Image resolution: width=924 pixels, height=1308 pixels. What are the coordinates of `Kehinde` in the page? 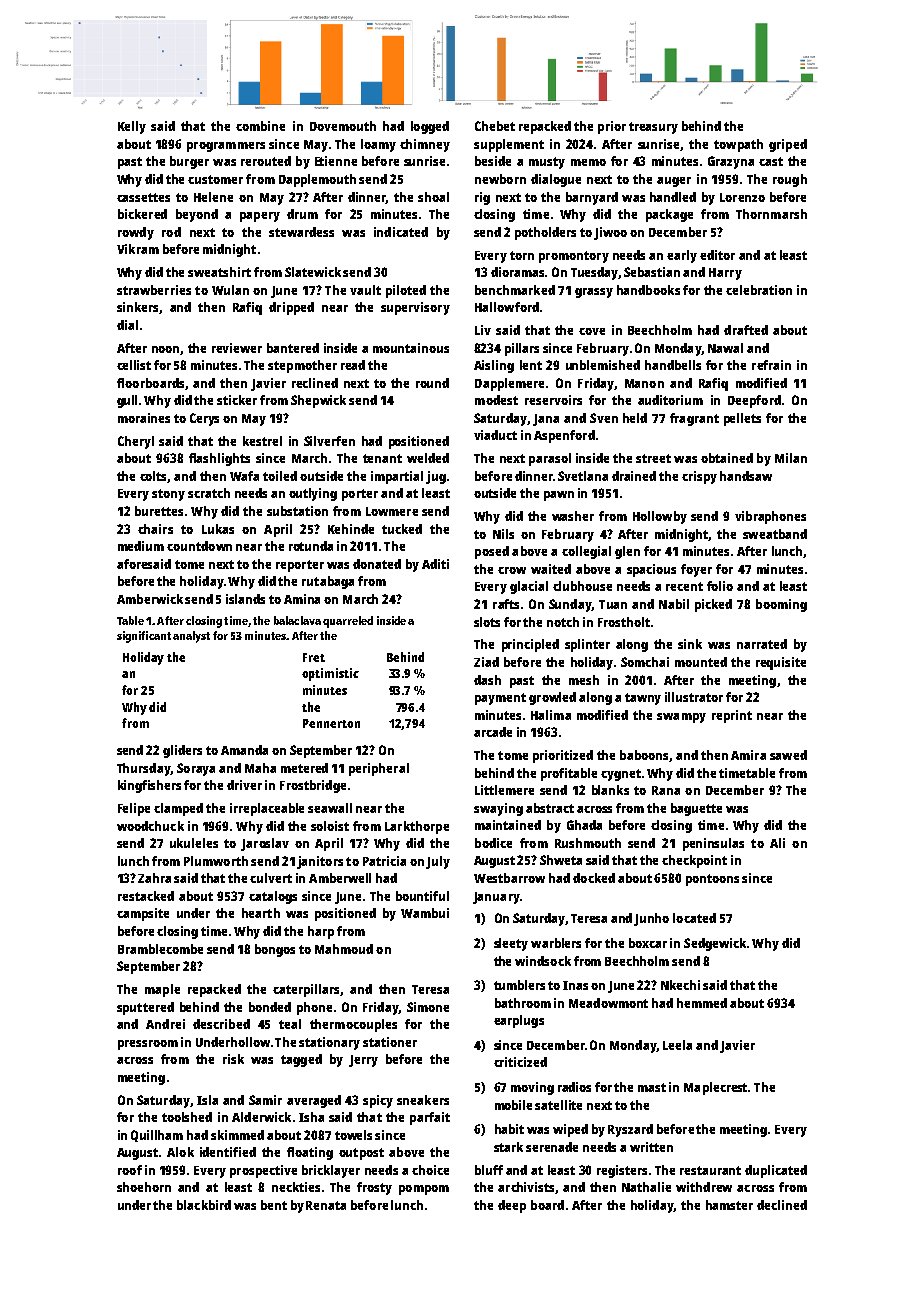 It's located at (351, 529).
